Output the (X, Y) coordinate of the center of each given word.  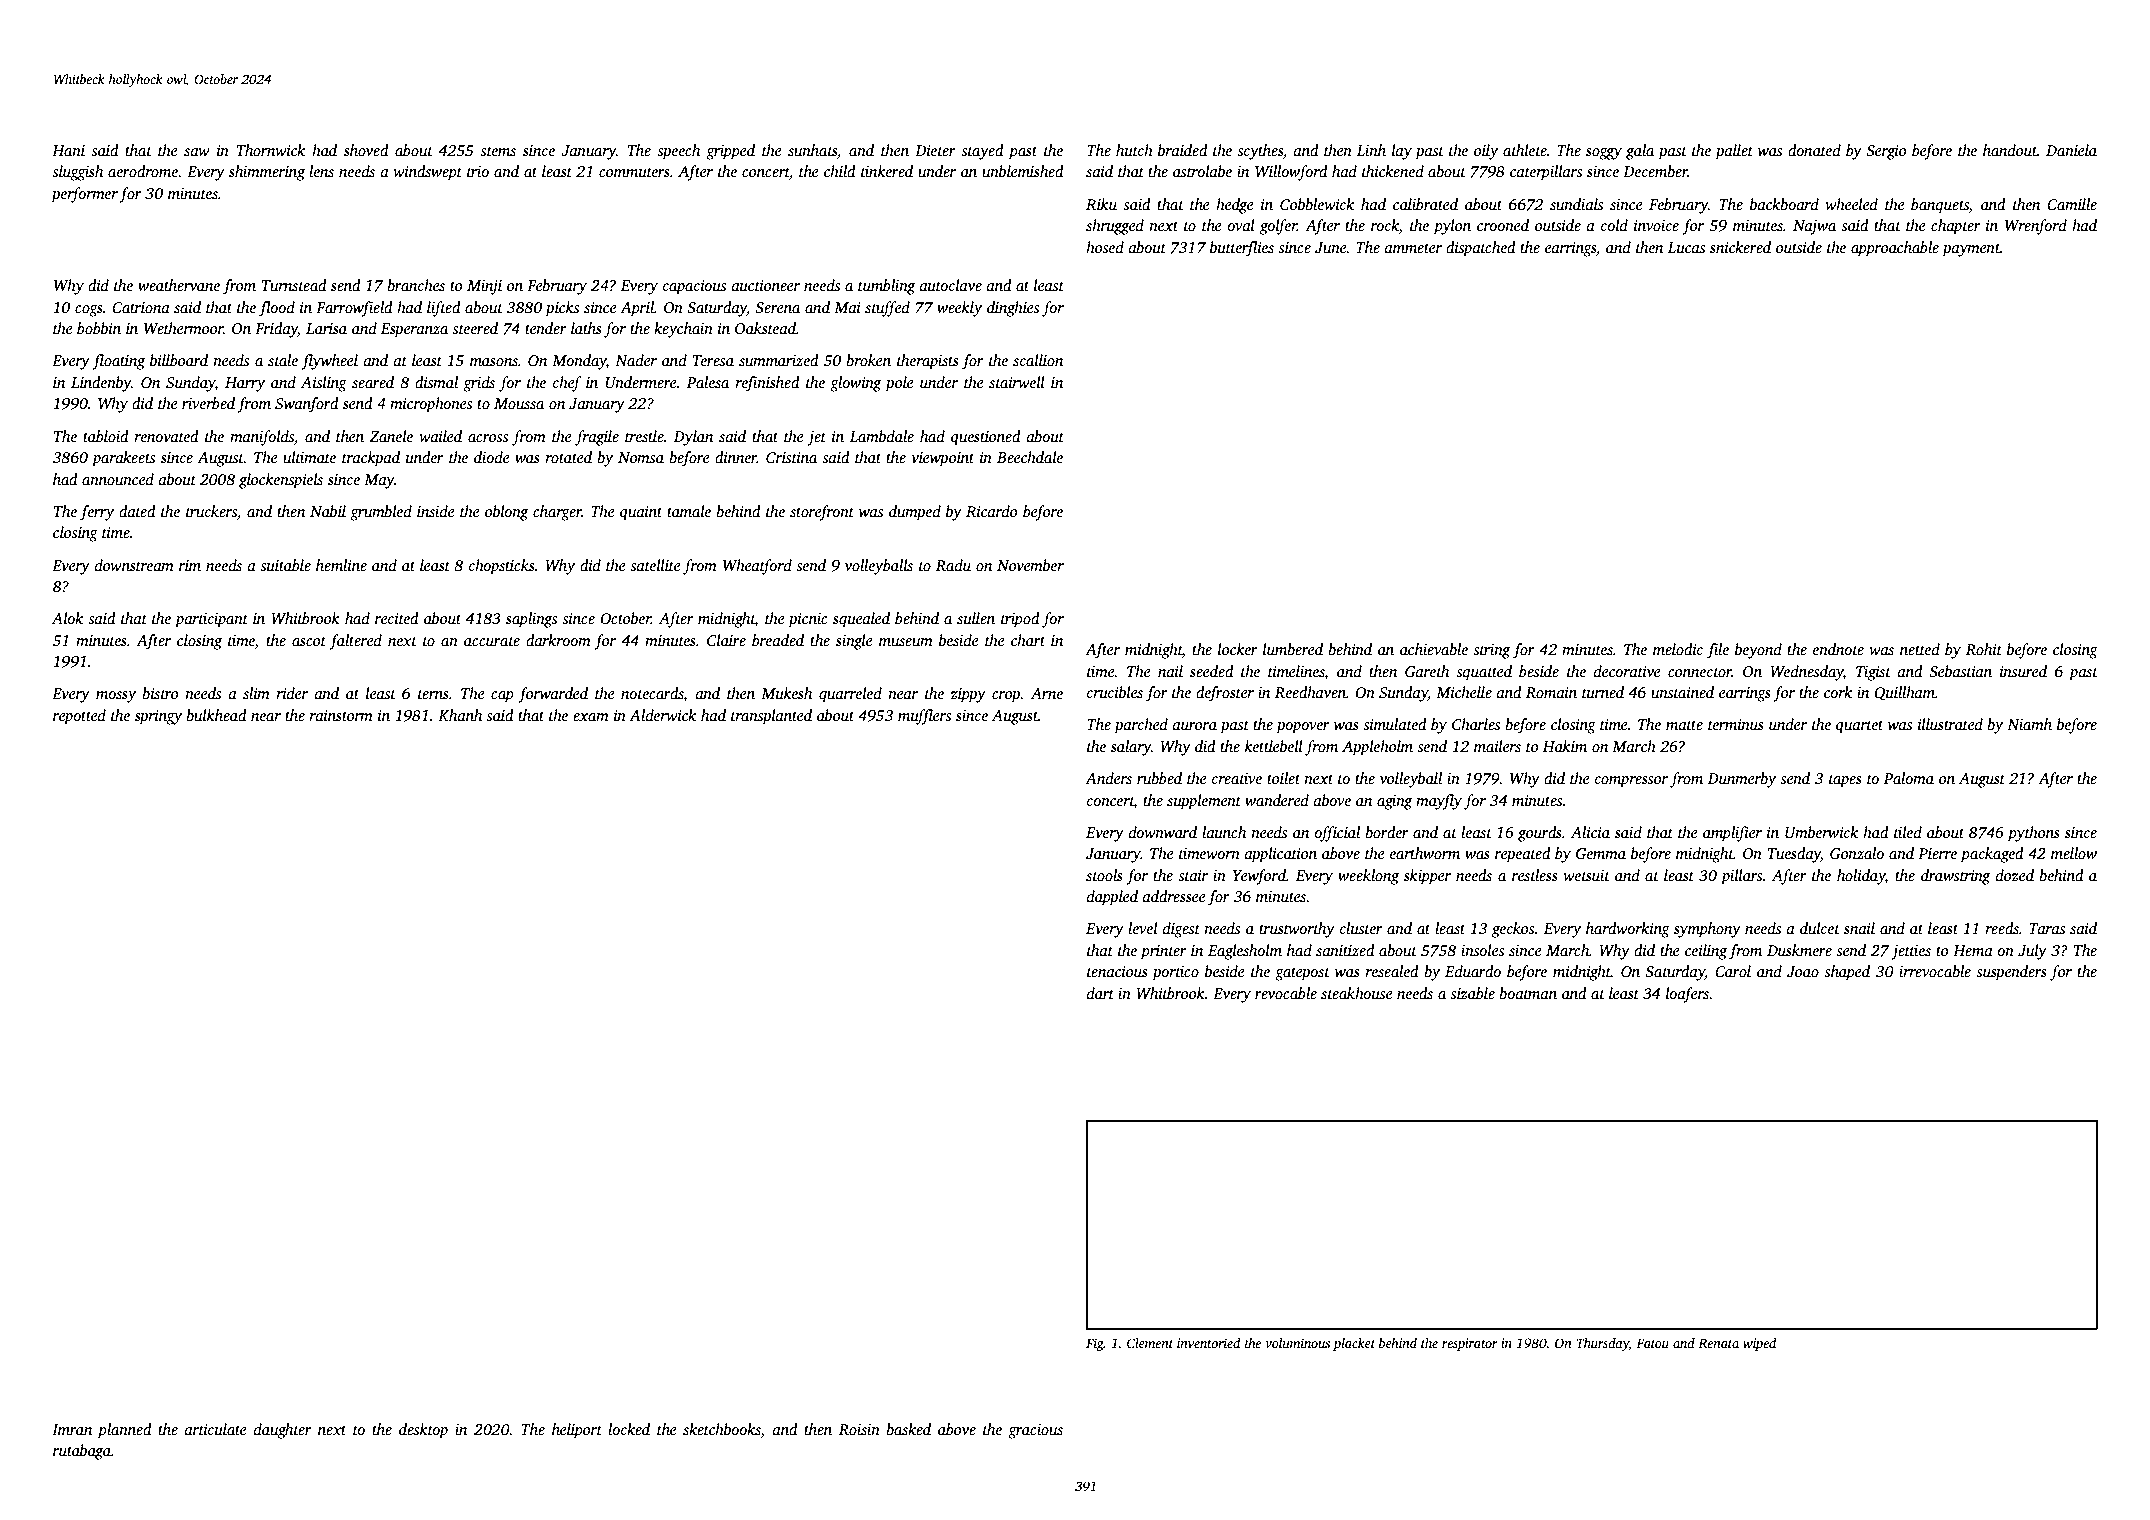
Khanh (460, 715)
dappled (1112, 898)
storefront (822, 513)
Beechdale (1030, 457)
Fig (1095, 1344)
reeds (2002, 928)
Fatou (1652, 1343)
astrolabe (1202, 171)
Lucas (1686, 247)
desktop (423, 1431)
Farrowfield (354, 309)
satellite (655, 565)
